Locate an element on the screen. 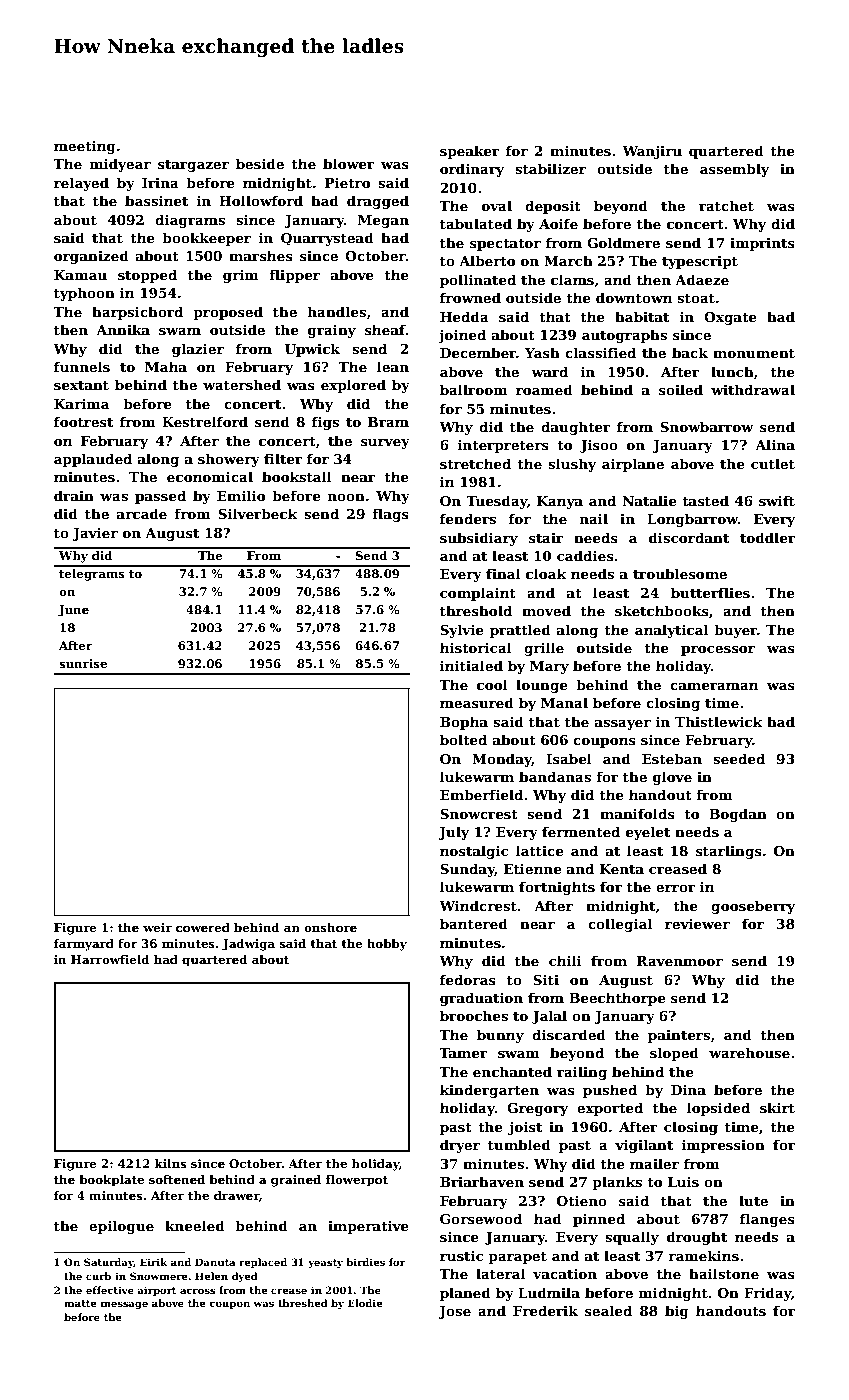 The image size is (849, 1400). meeting is located at coordinates (85, 147).
